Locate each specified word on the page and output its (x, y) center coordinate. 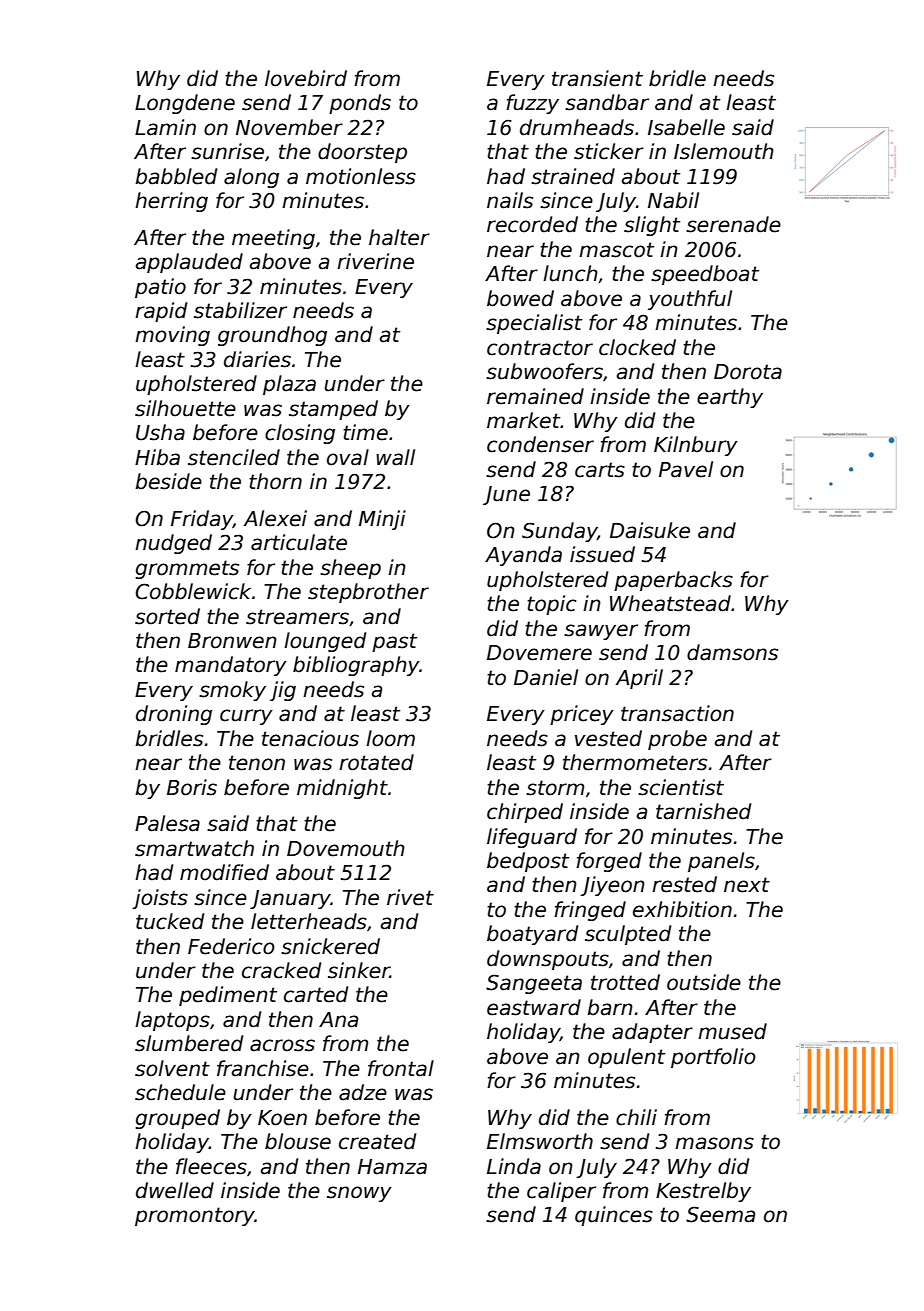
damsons (732, 652)
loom (390, 738)
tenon (257, 763)
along (251, 178)
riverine (375, 261)
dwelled (175, 1190)
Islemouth (724, 151)
